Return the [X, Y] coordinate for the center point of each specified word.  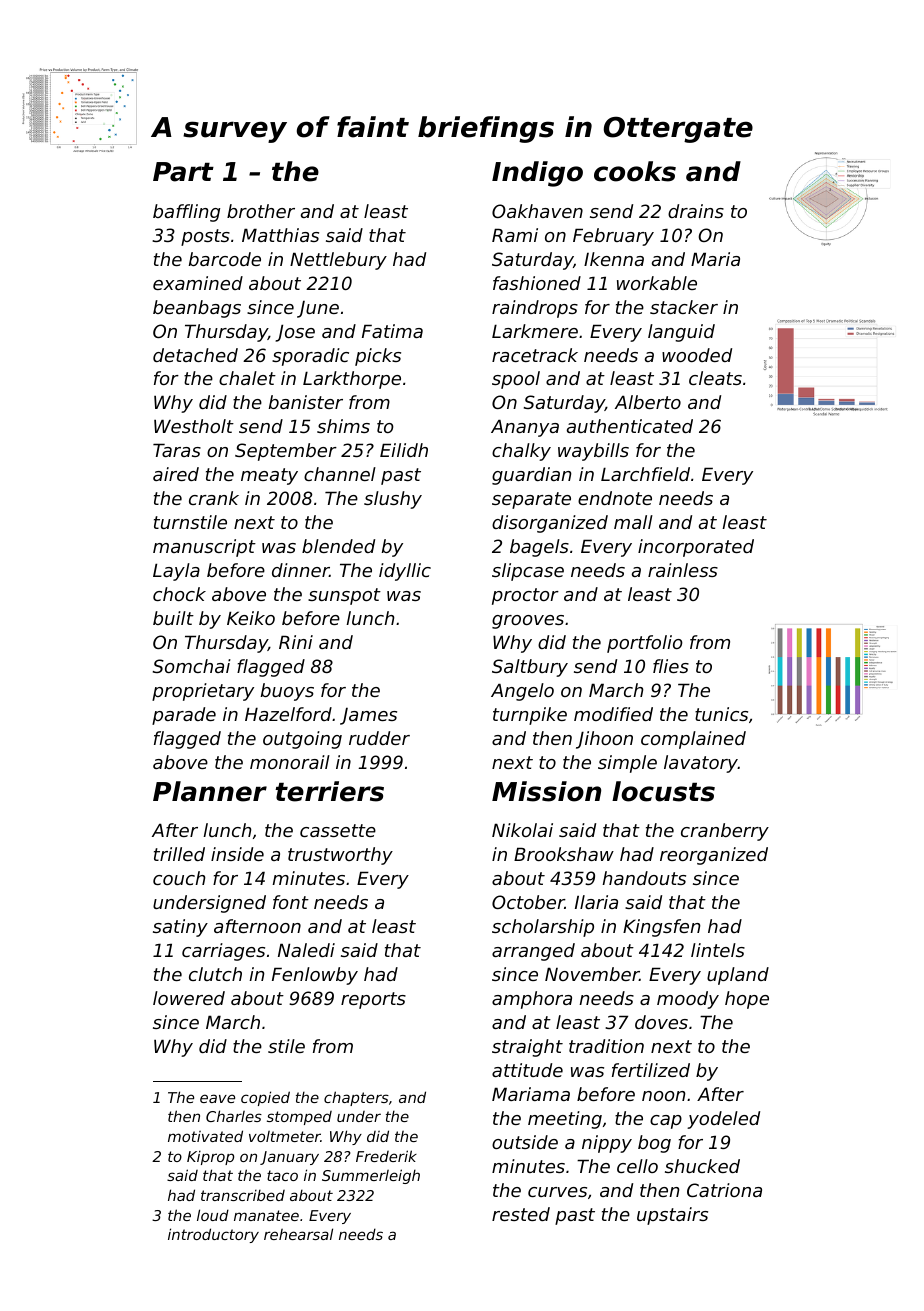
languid [681, 333]
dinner [301, 570]
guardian [532, 476]
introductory [213, 1235]
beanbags [197, 309]
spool [516, 380]
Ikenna [614, 259]
